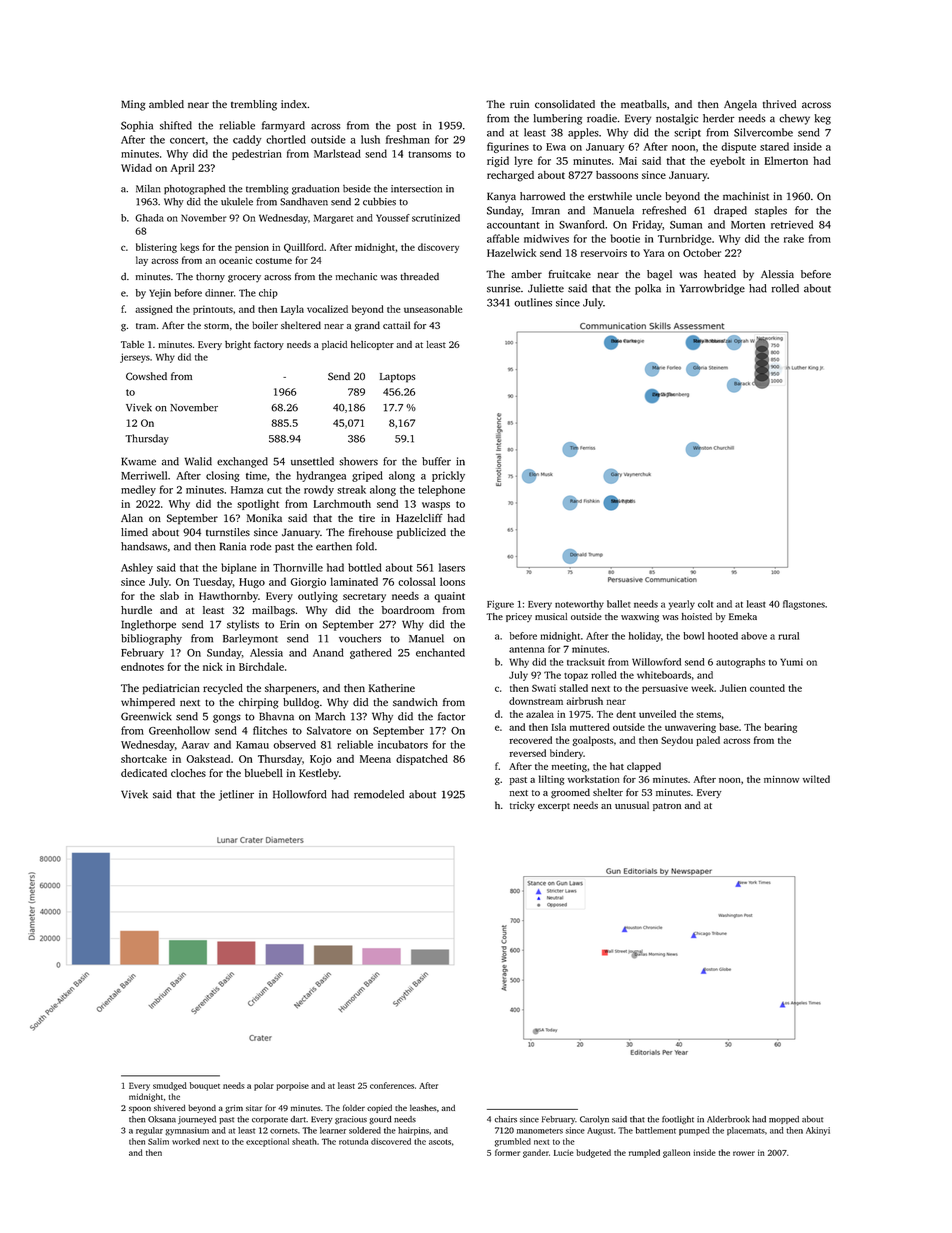 This document has width=952, height=1233. Describe the element at coordinates (779, 104) in the document. I see `thrived` at that location.
